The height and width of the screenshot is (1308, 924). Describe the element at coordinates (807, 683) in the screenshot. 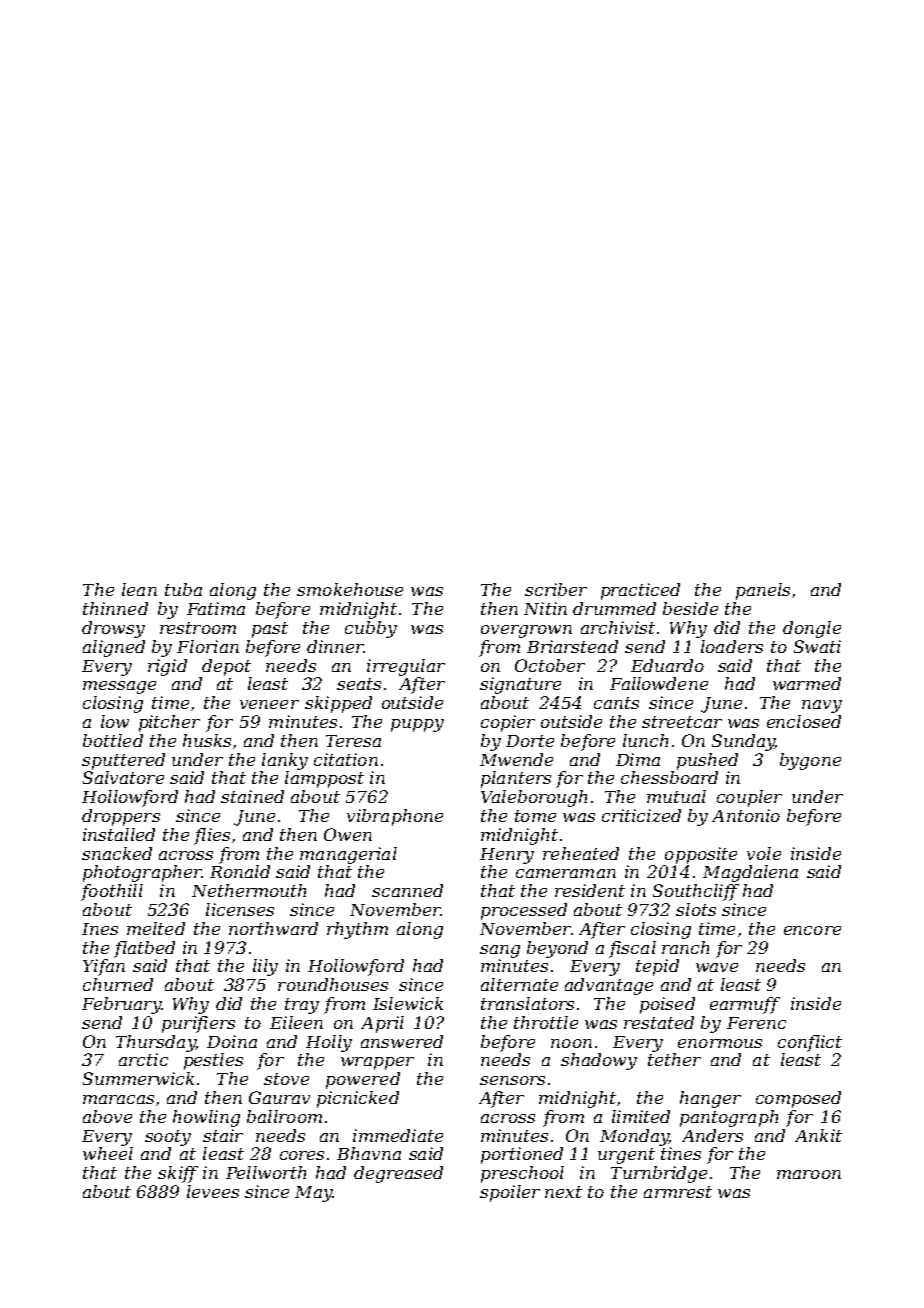

I see `warmed` at that location.
